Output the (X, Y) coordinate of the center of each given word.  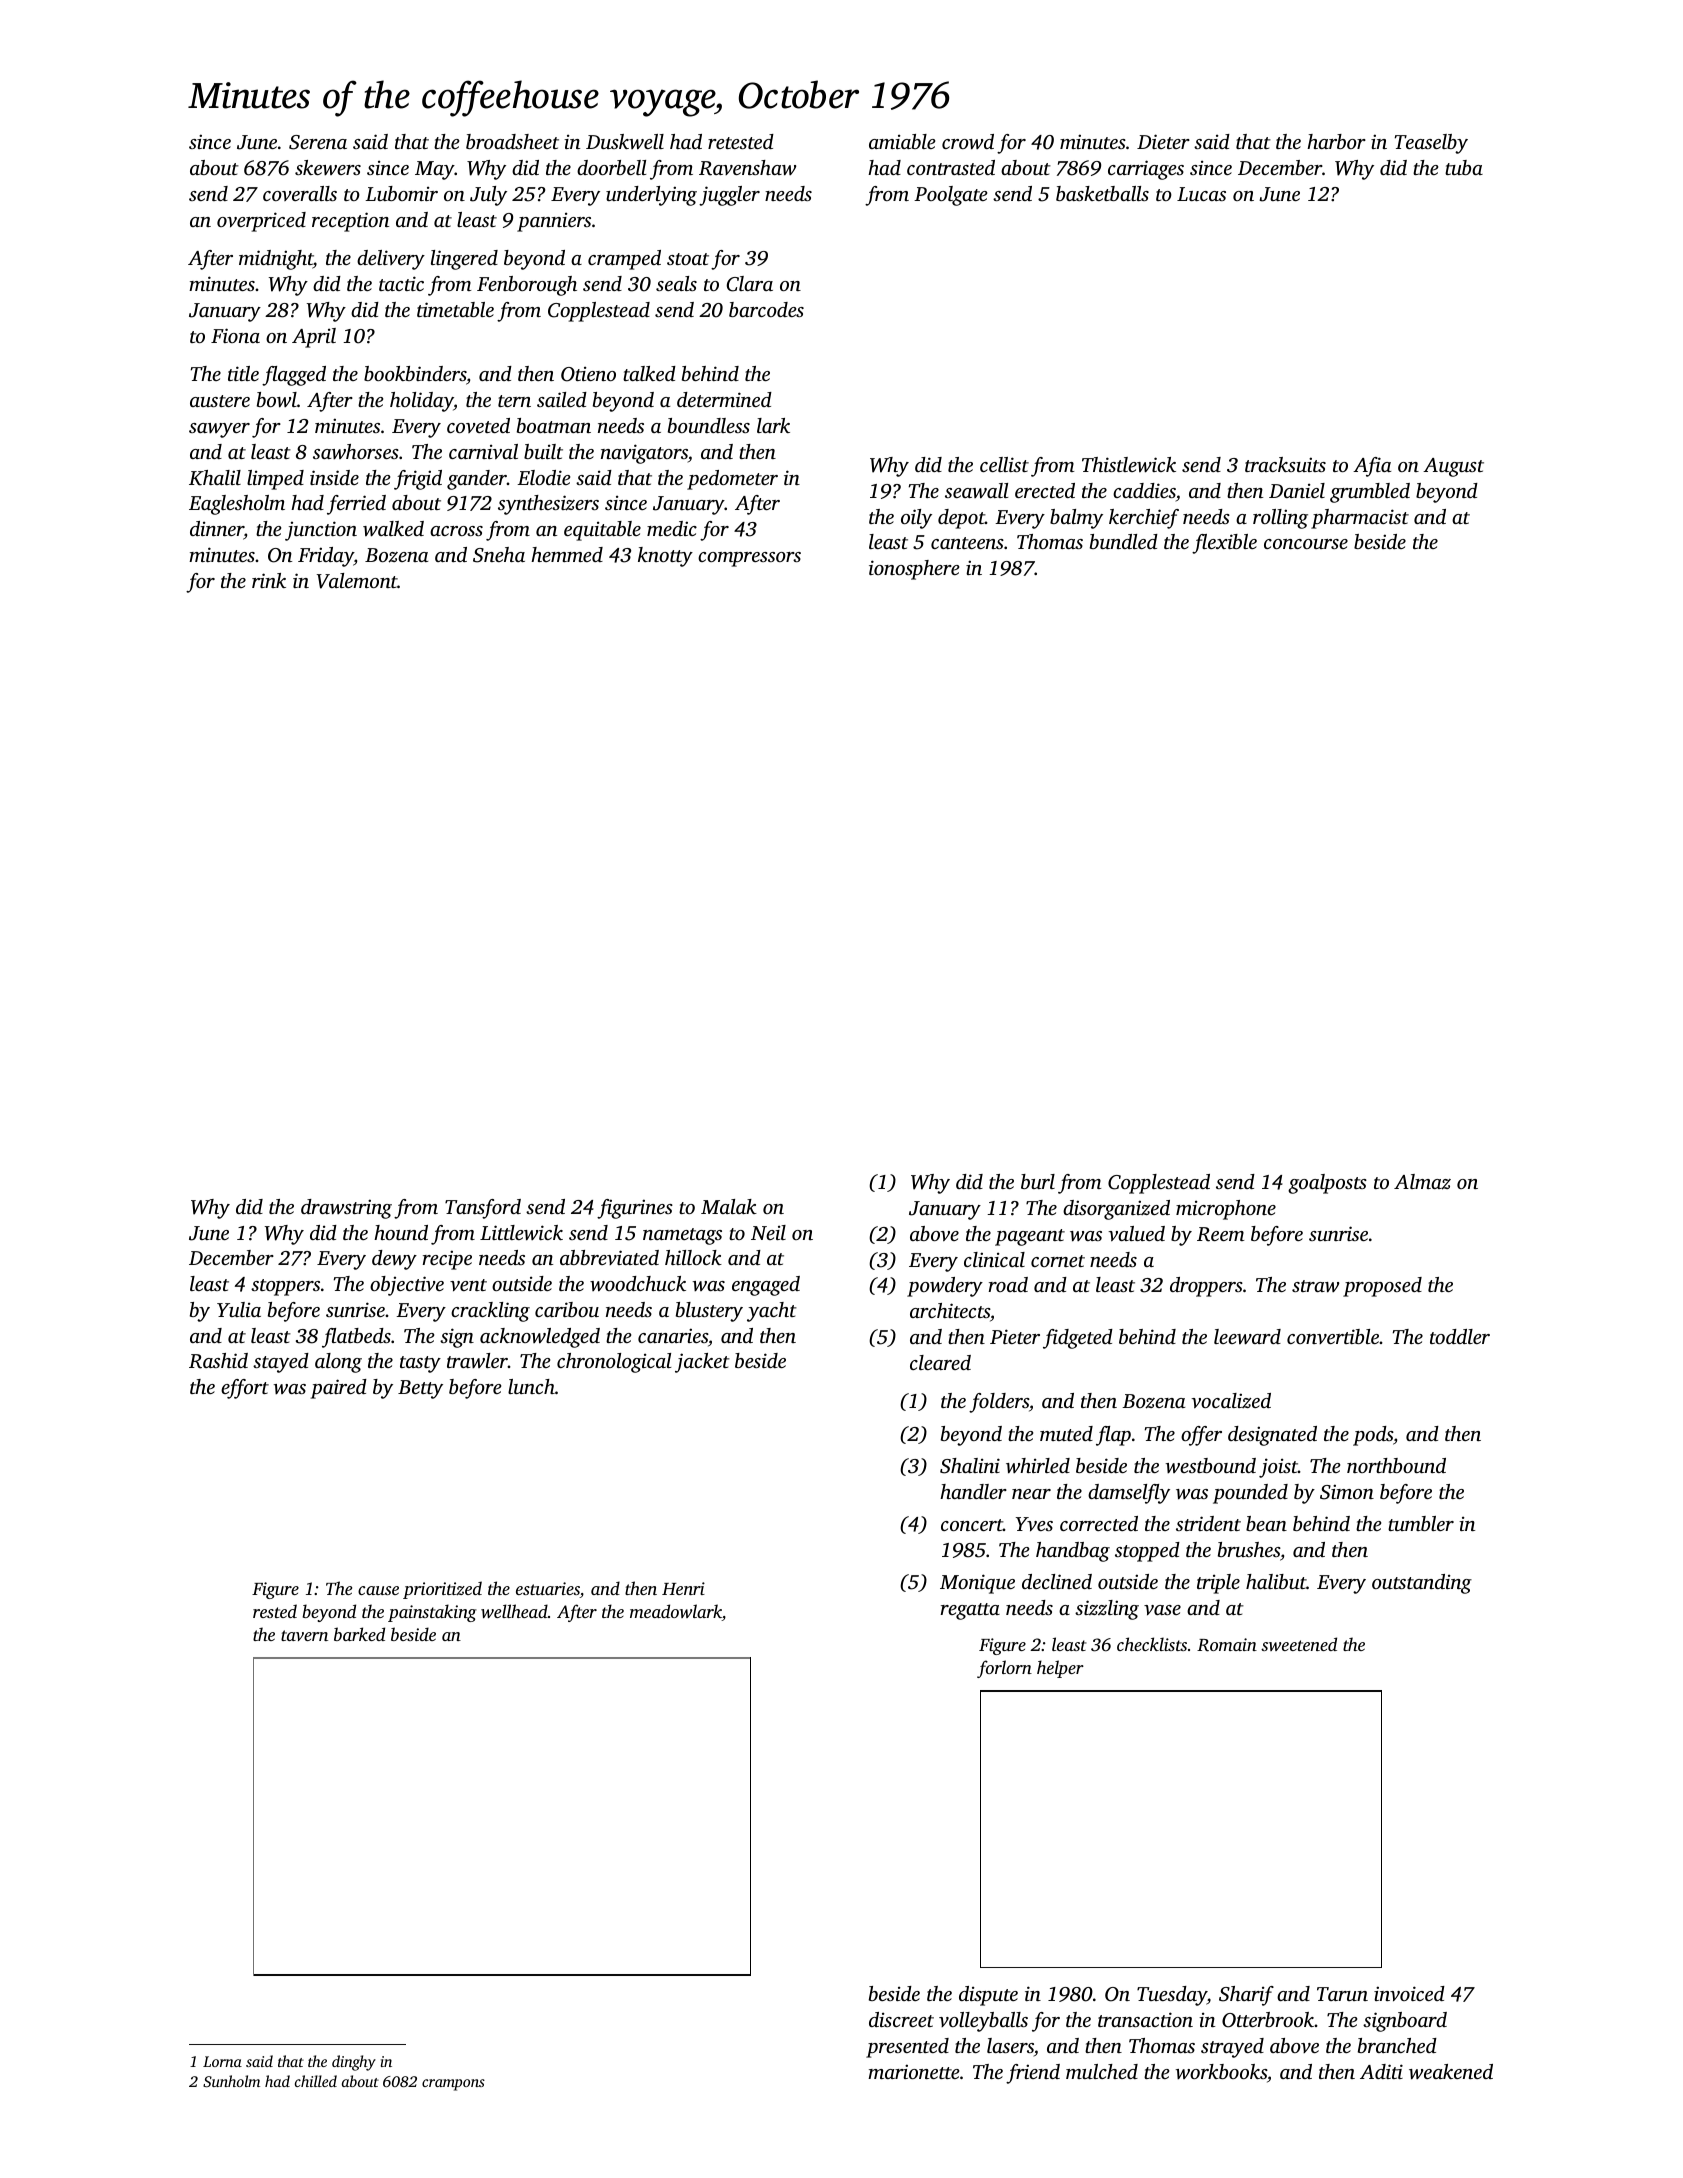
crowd (968, 142)
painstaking (432, 1613)
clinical (994, 1259)
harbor (1336, 141)
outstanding (1422, 1584)
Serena (318, 142)
